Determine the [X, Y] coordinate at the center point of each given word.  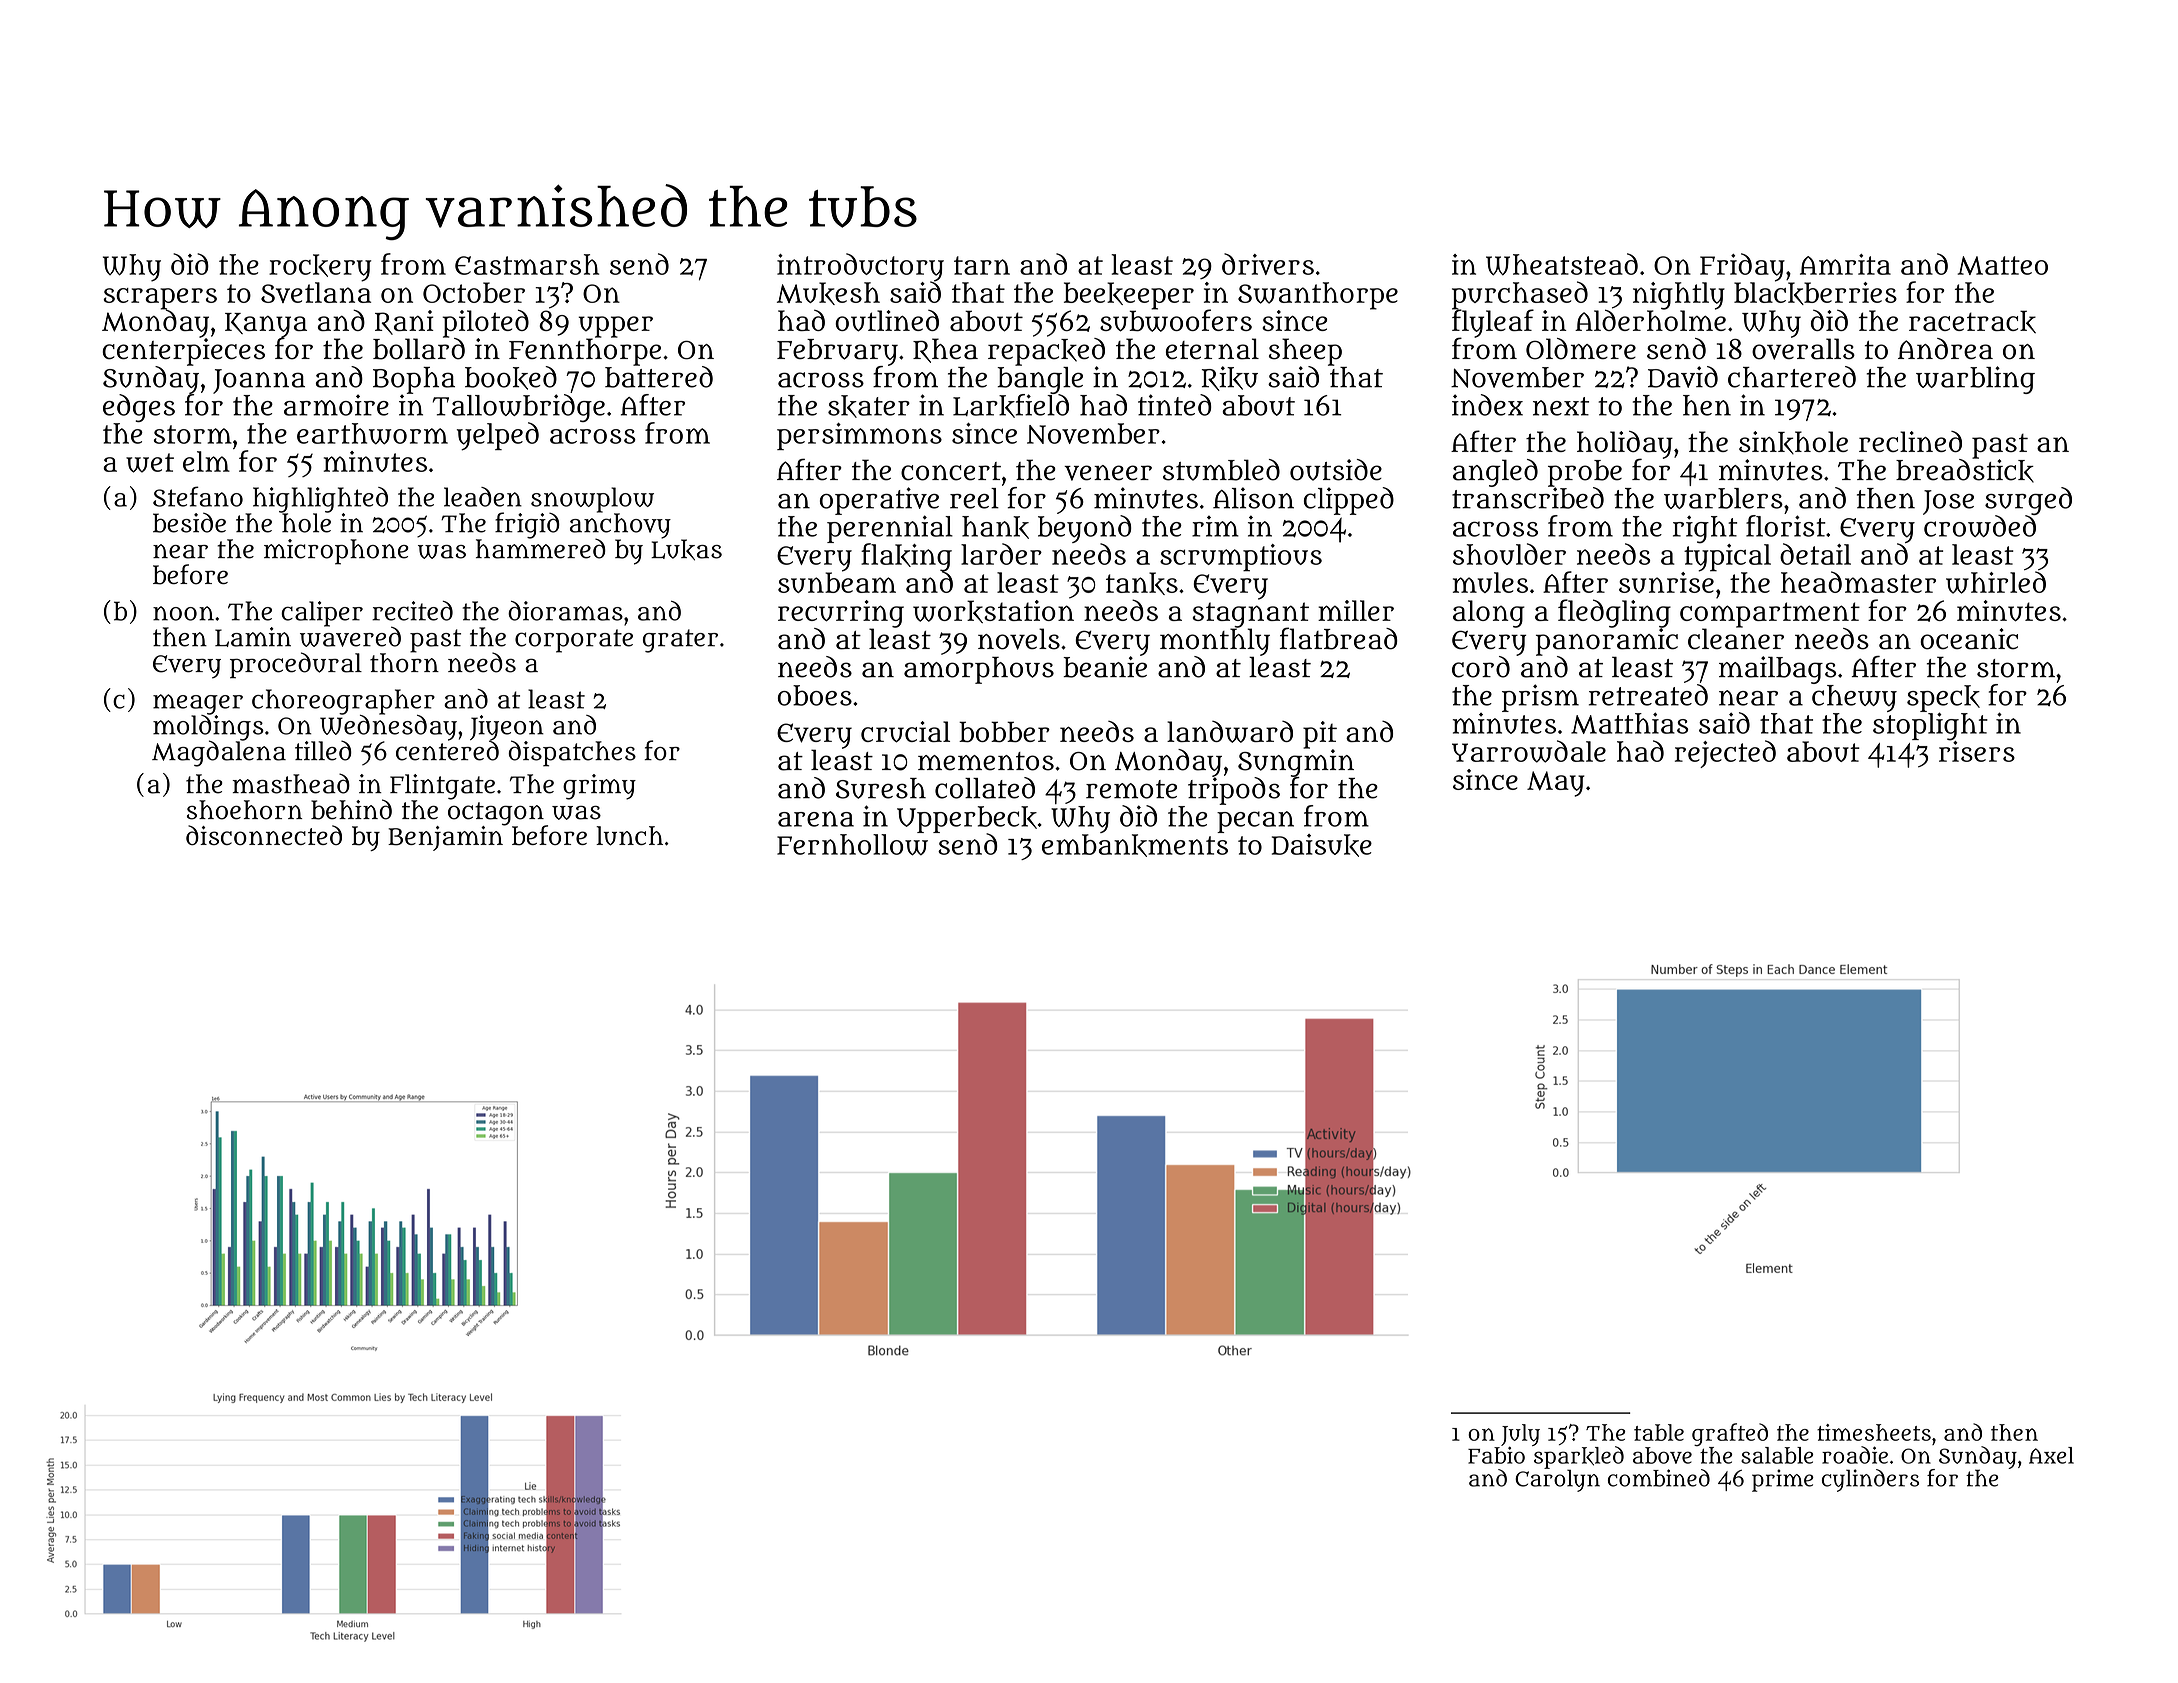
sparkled [1579, 1457]
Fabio [1496, 1455]
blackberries [1815, 293]
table [1659, 1432]
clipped [1349, 501]
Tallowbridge [519, 408]
